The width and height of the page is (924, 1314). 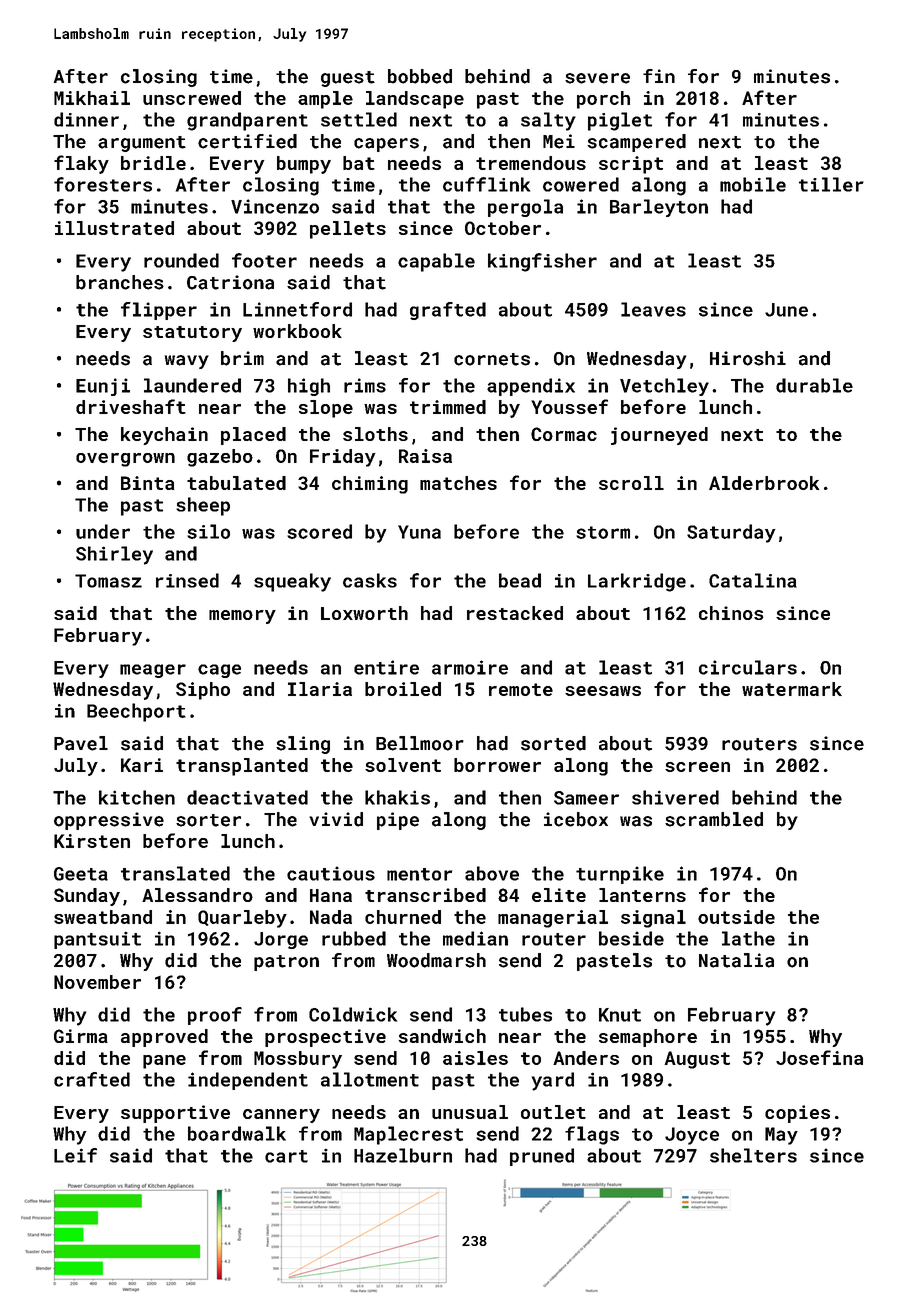 I want to click on Joyce, so click(x=692, y=1136).
